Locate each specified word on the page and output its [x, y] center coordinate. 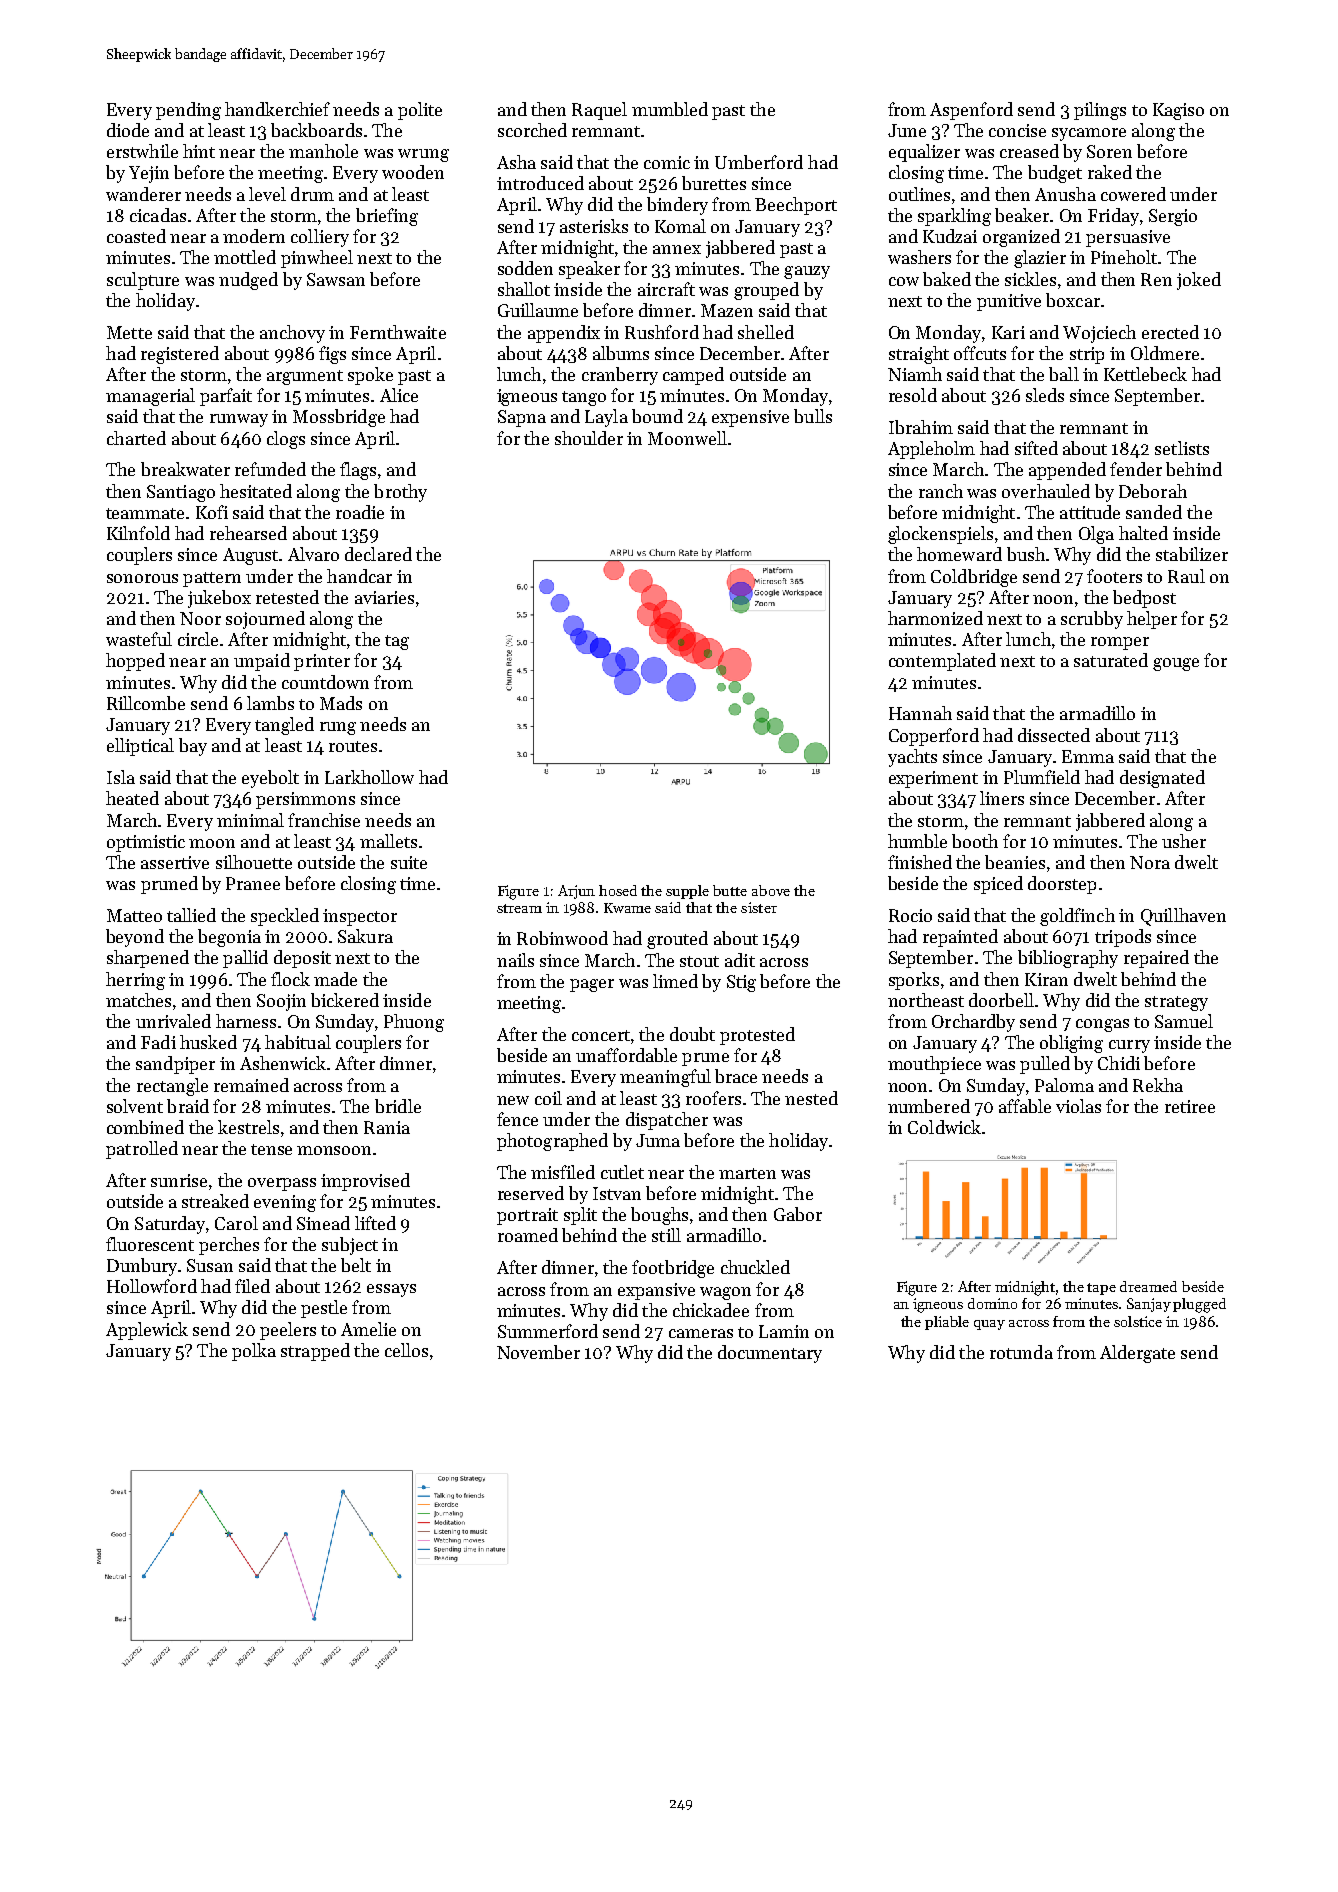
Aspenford [971, 111]
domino [992, 1303]
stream [519, 908]
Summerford [548, 1331]
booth [975, 841]
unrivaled [173, 1021]
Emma [1088, 756]
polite [420, 111]
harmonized [935, 618]
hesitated [256, 491]
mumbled [670, 109]
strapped [315, 1352]
